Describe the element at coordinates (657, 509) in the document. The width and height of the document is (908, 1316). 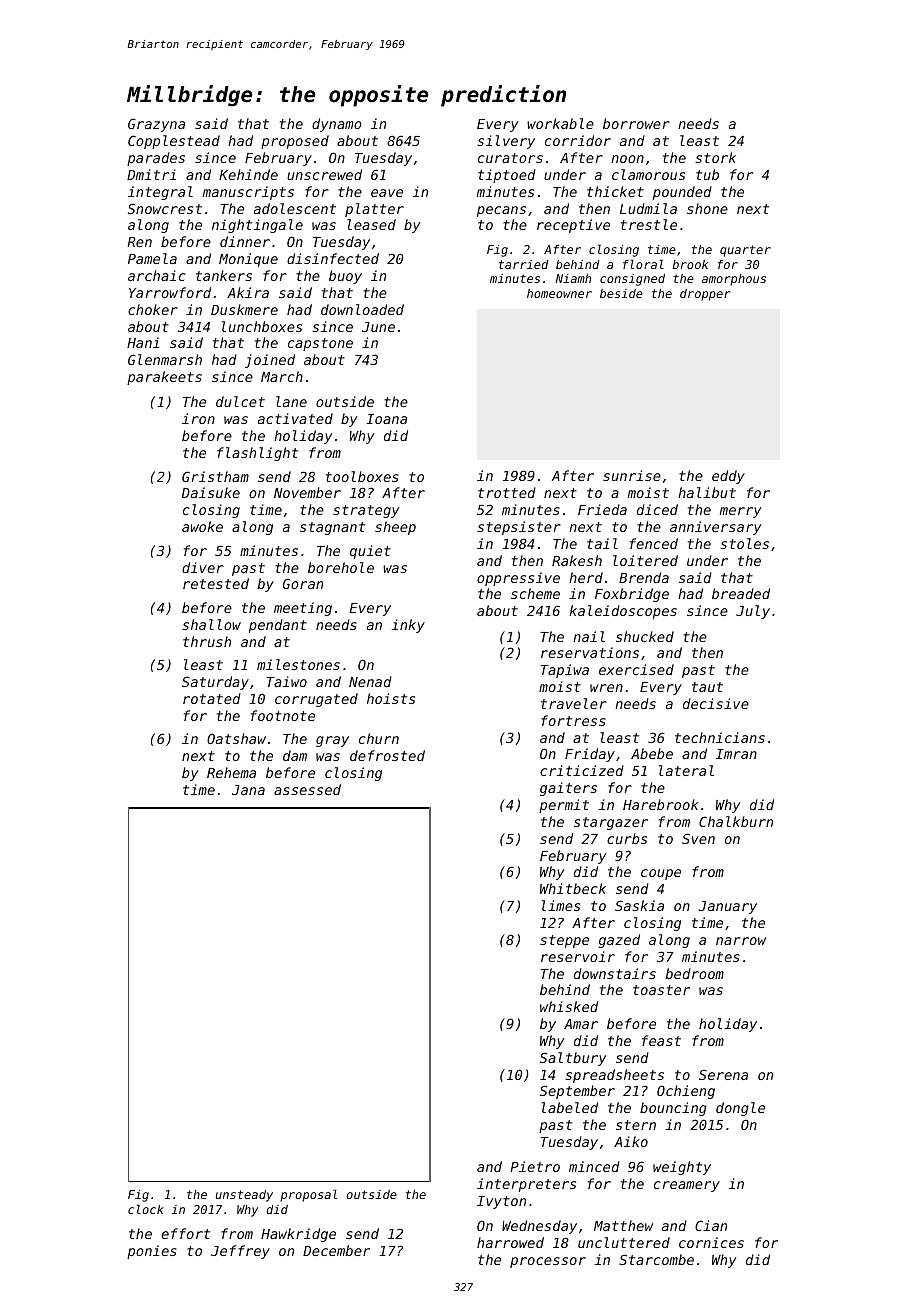
I see `diced` at that location.
